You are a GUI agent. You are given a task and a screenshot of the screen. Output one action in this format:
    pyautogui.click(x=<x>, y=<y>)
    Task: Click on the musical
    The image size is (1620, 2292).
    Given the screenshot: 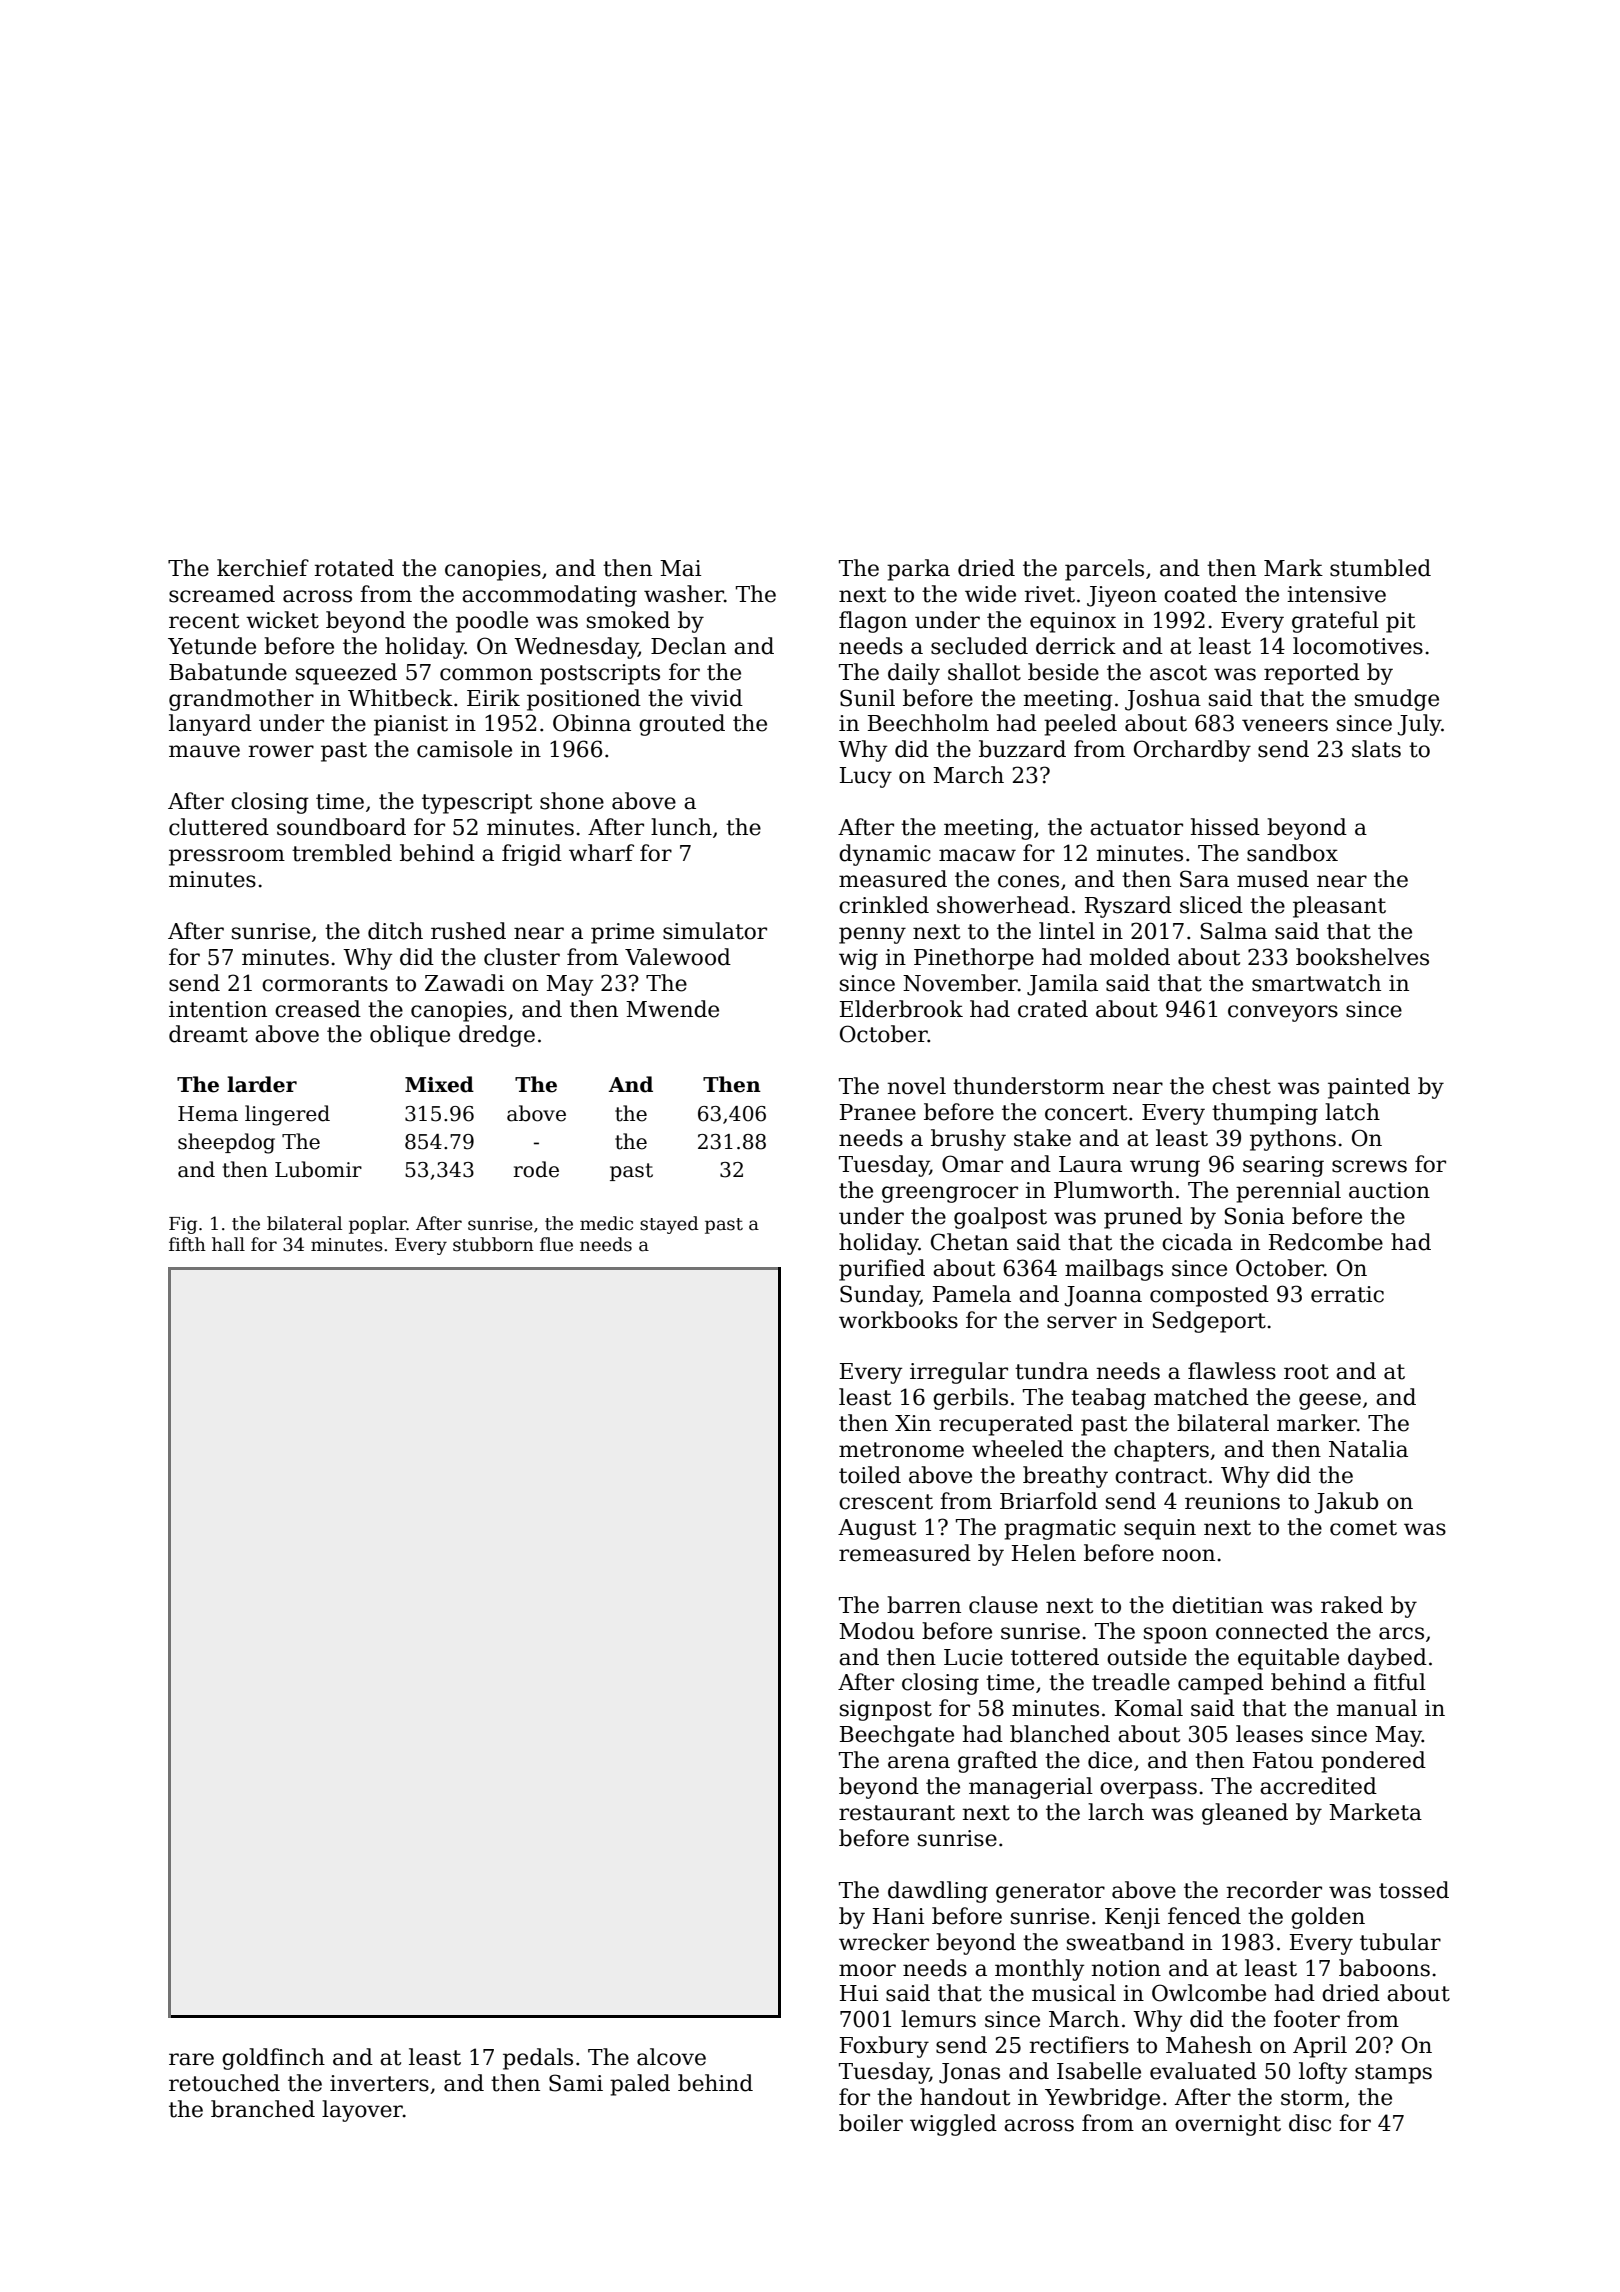 What is the action you would take?
    pyautogui.click(x=1074, y=1993)
